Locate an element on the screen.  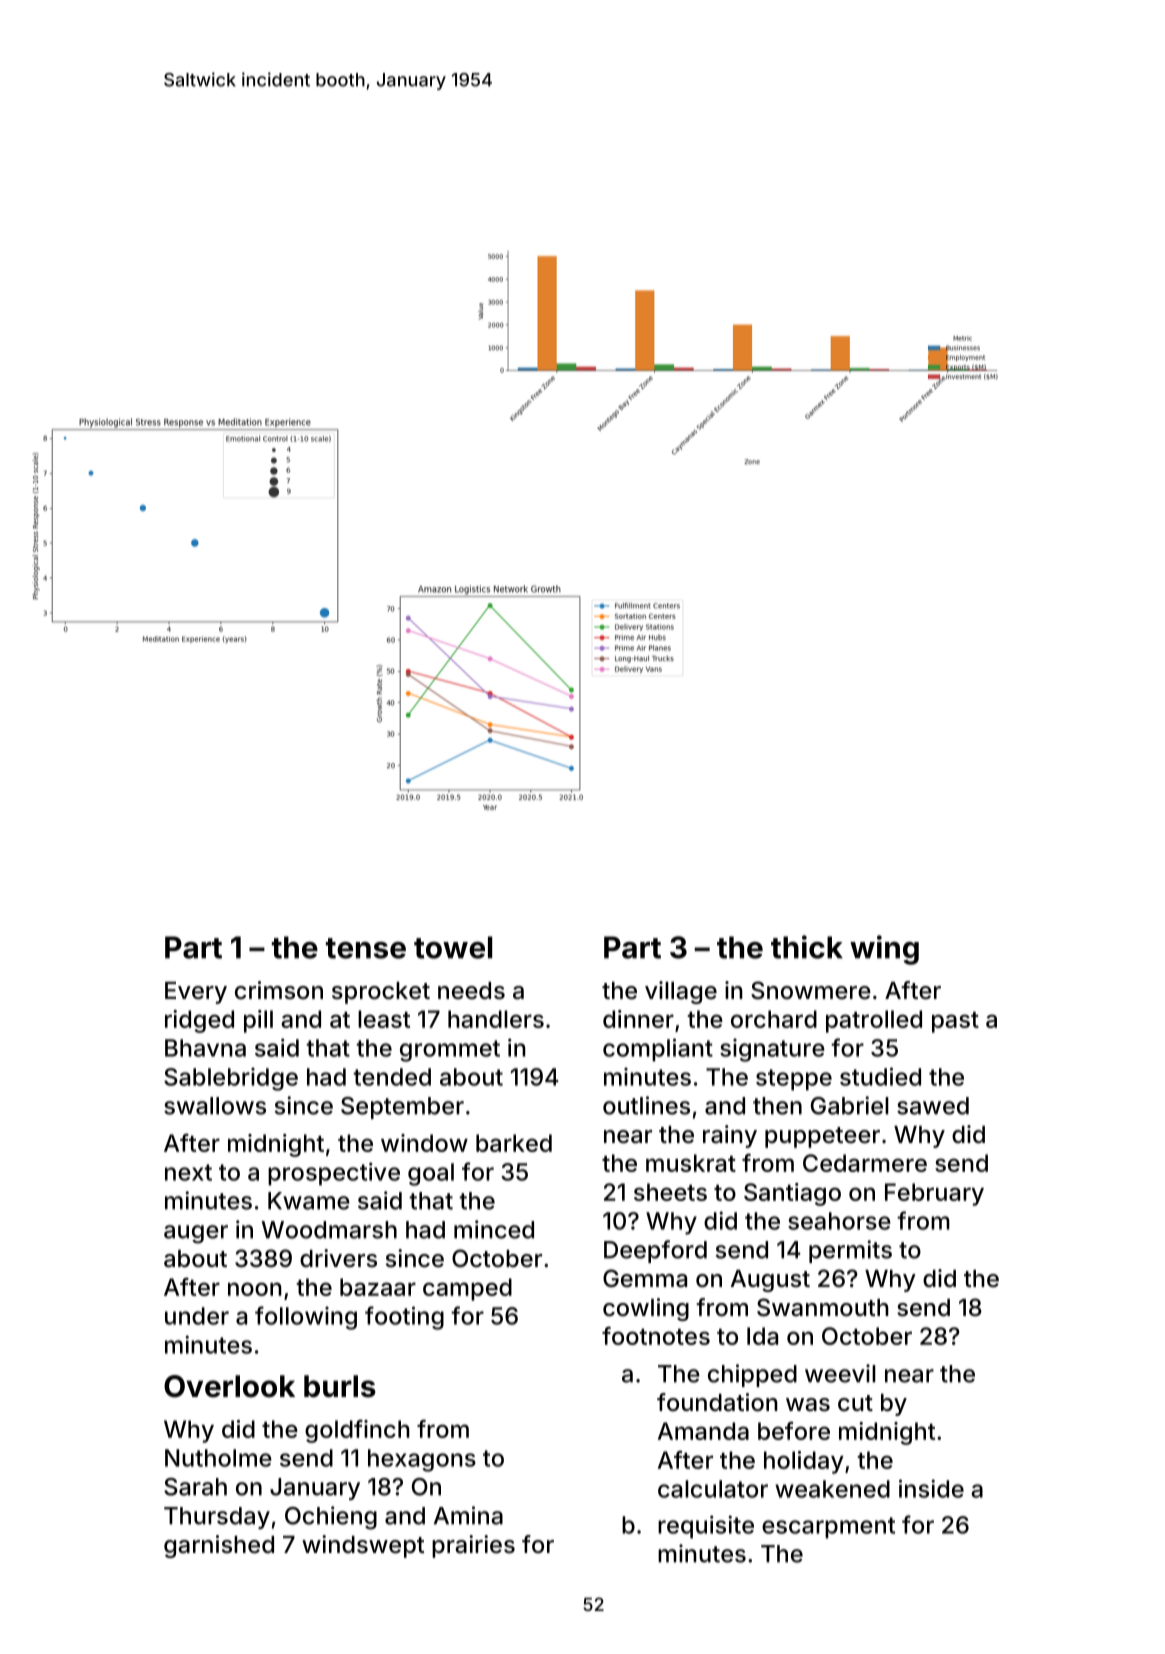
tense is located at coordinates (366, 948).
